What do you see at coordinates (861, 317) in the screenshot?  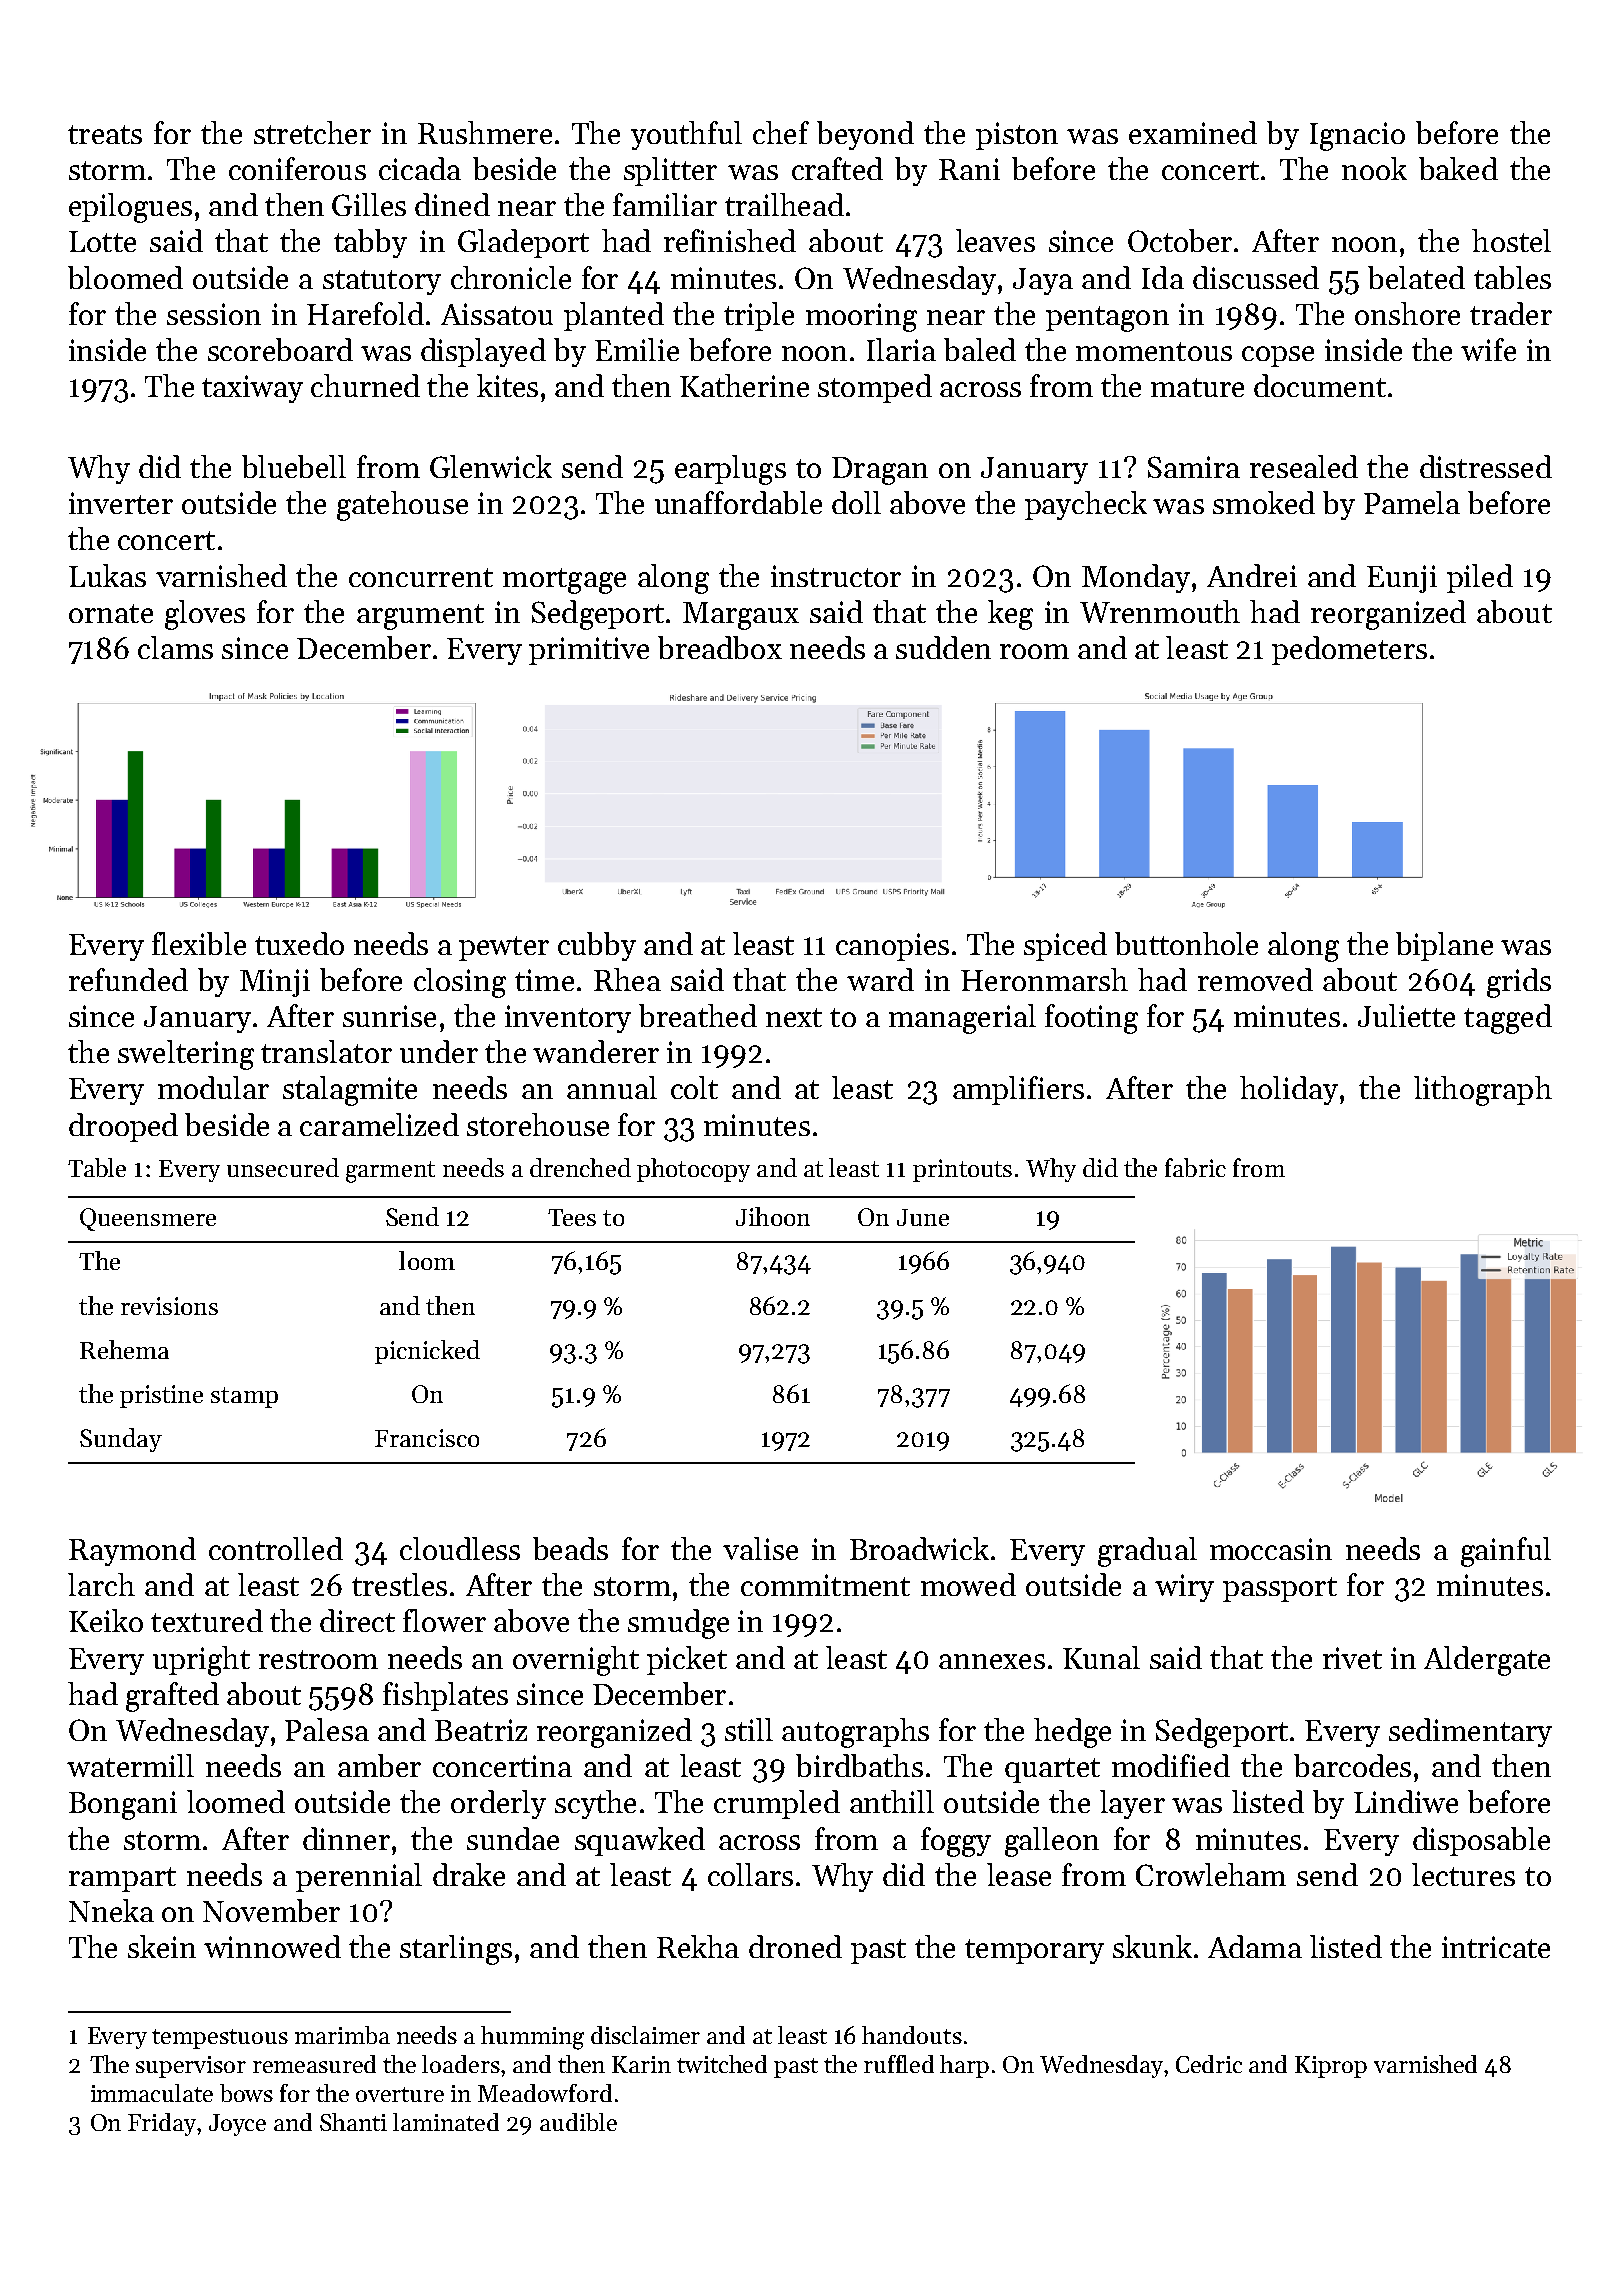 I see `mooring` at bounding box center [861, 317].
